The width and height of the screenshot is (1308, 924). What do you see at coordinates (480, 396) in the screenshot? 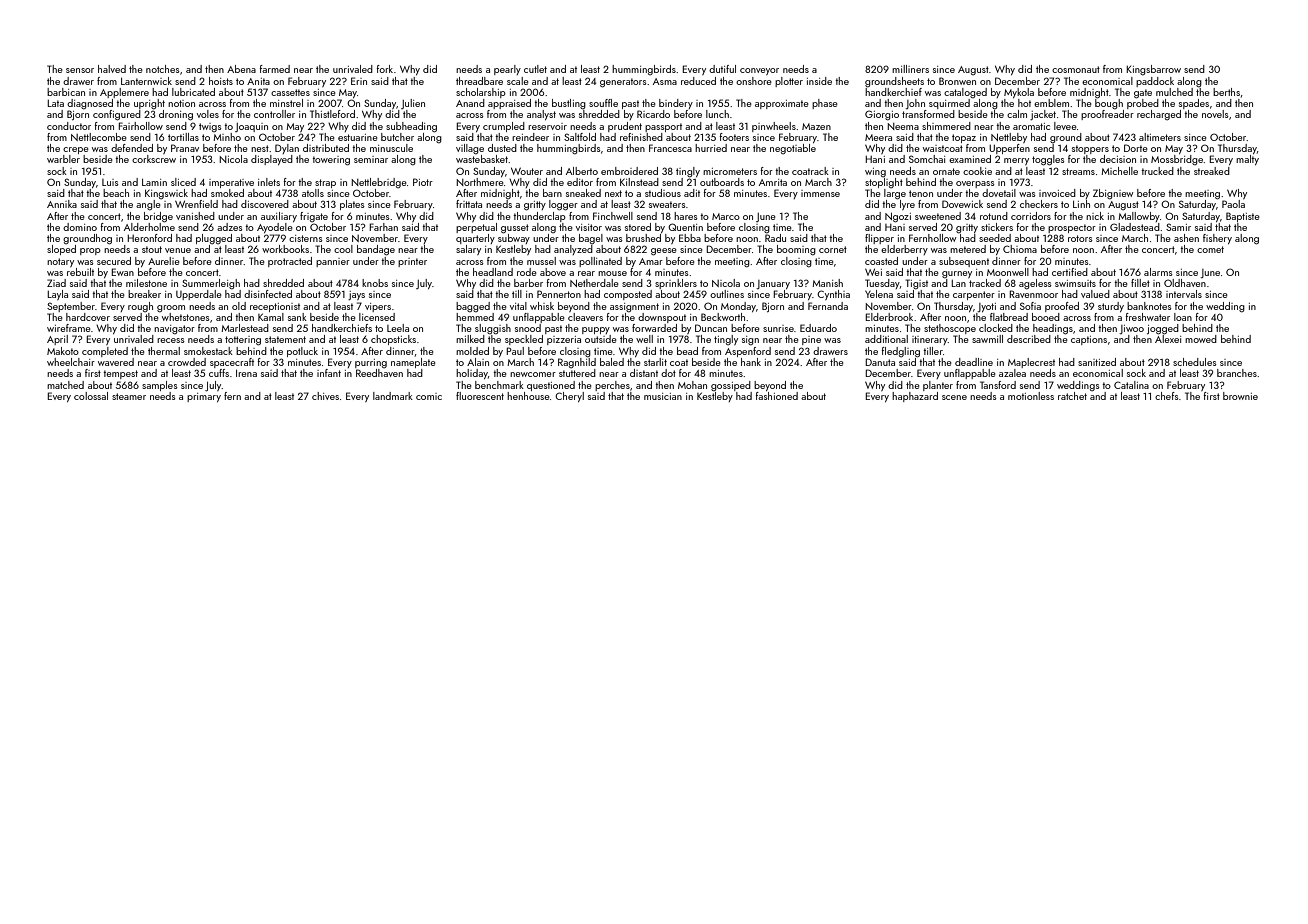
I see `fluorescent` at bounding box center [480, 396].
